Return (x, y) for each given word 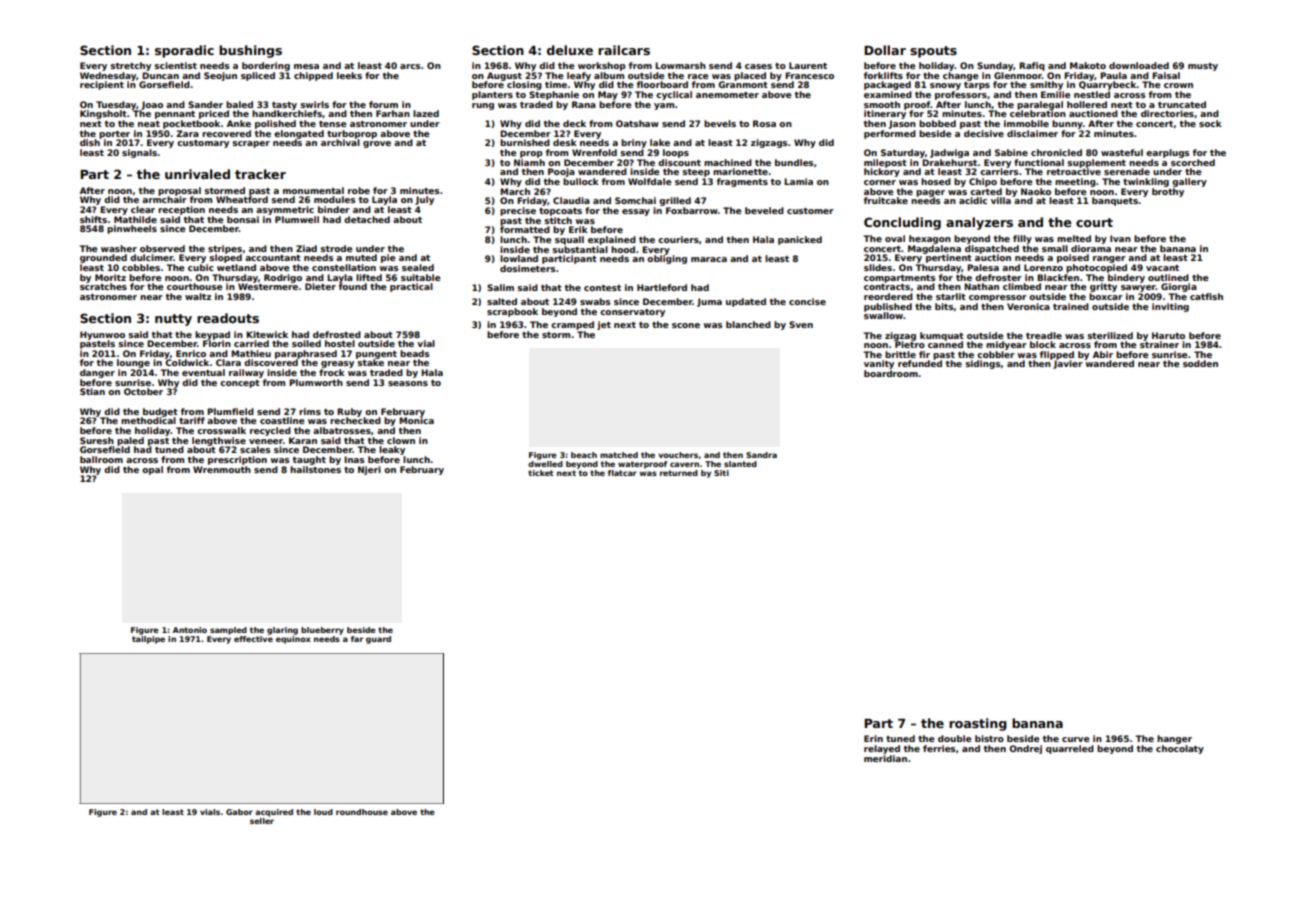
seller (262, 821)
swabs (595, 301)
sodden (1200, 363)
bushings (250, 51)
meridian (885, 758)
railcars (624, 50)
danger (97, 373)
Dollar (885, 50)
